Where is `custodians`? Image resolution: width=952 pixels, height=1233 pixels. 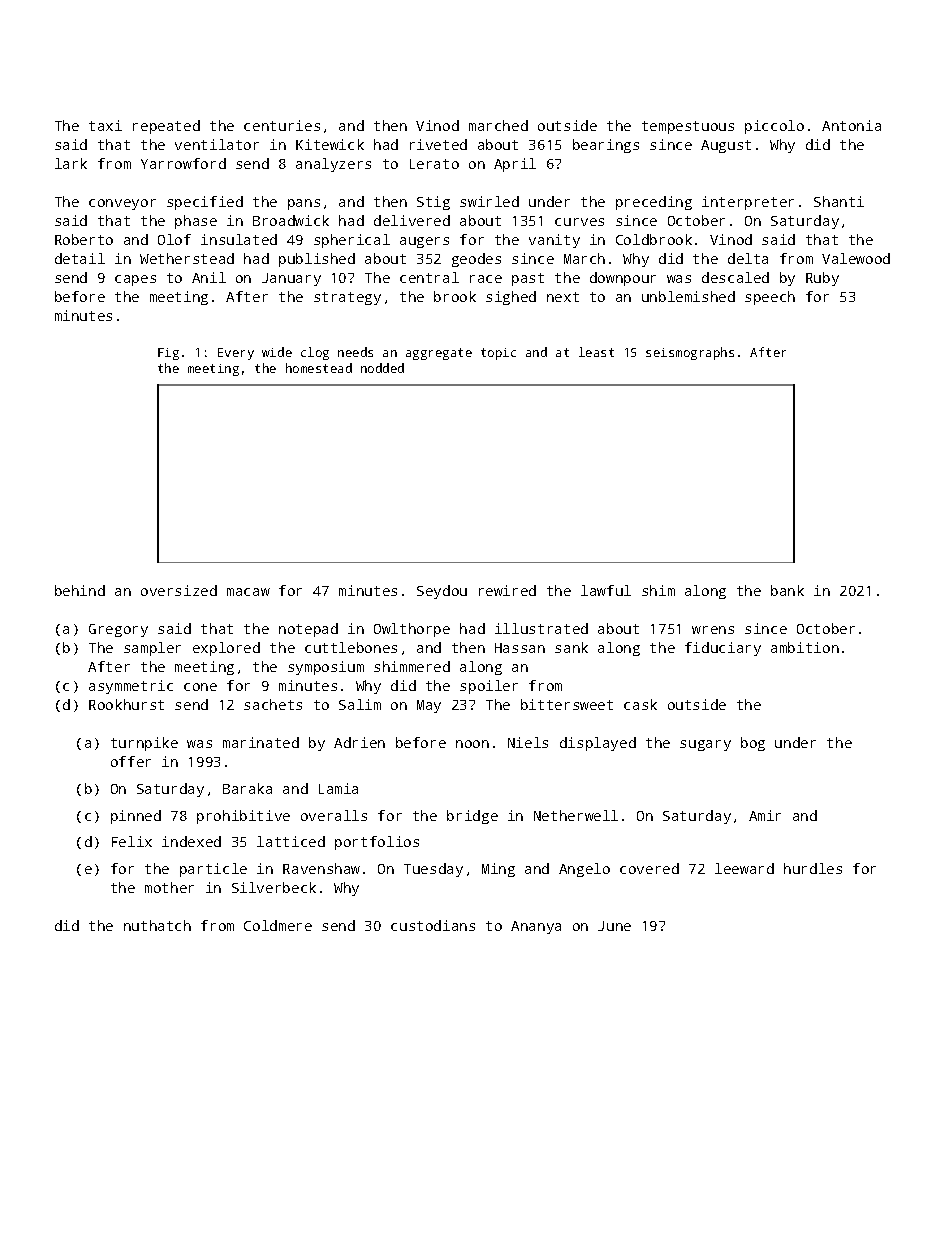 custodians is located at coordinates (433, 925).
